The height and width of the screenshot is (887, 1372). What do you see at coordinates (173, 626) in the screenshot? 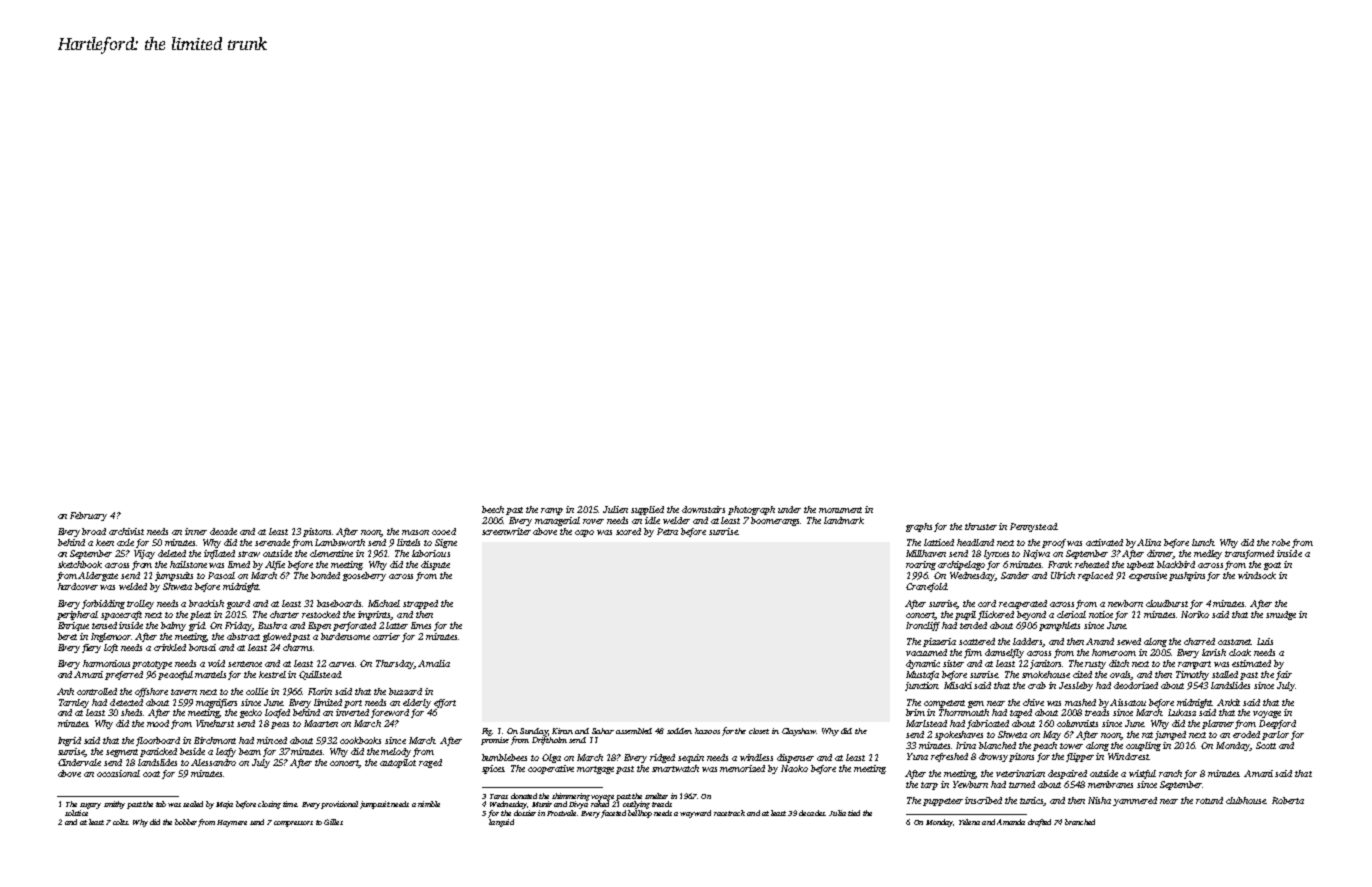
I see `balmy` at bounding box center [173, 626].
